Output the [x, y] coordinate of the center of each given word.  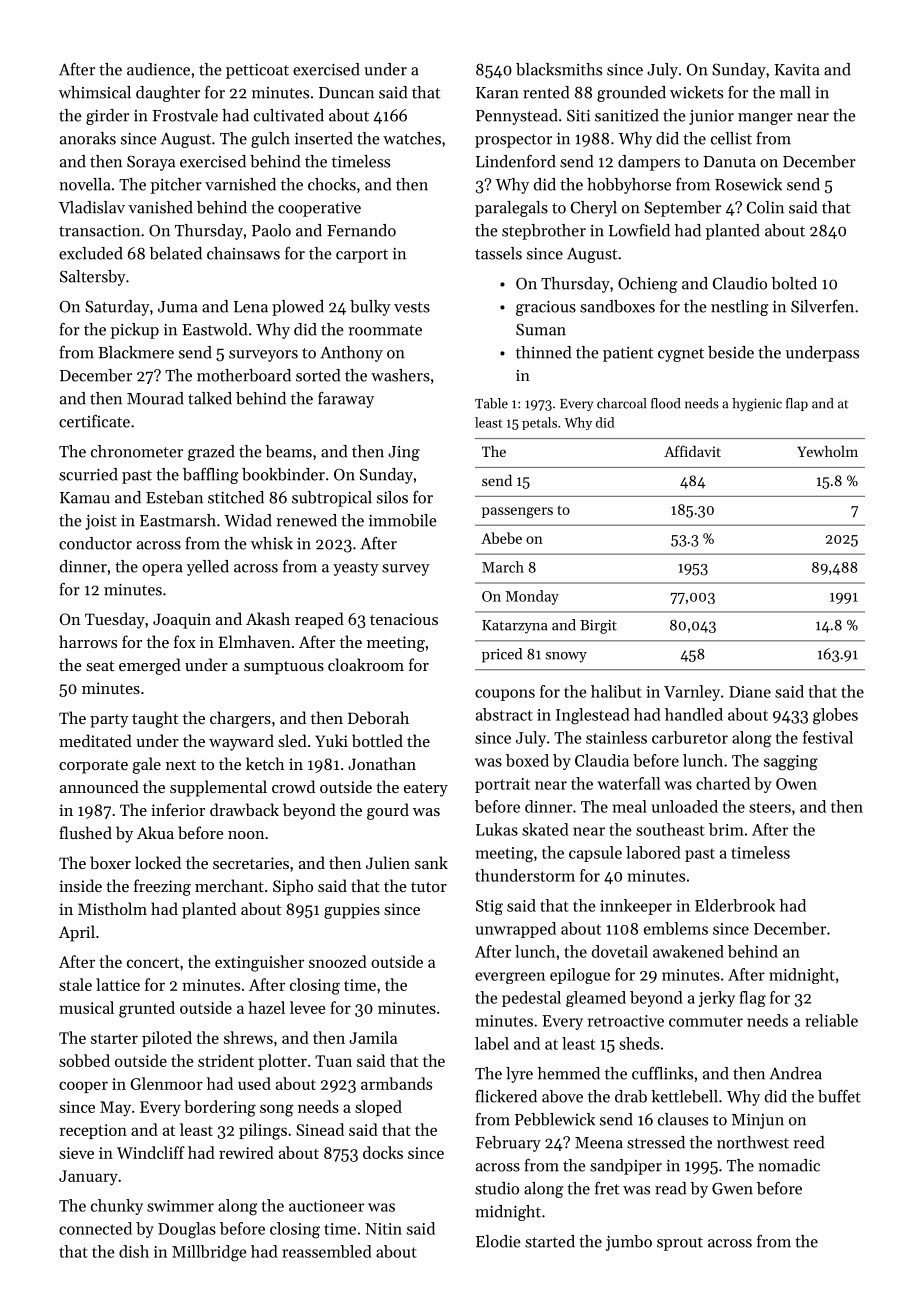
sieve [76, 1153]
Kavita [797, 70]
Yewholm [827, 451]
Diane [750, 692]
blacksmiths [559, 69]
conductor [95, 543]
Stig [489, 907]
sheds [639, 1043]
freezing [162, 887]
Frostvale [185, 115]
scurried [88, 474]
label [492, 1043]
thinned [543, 352]
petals [539, 423]
